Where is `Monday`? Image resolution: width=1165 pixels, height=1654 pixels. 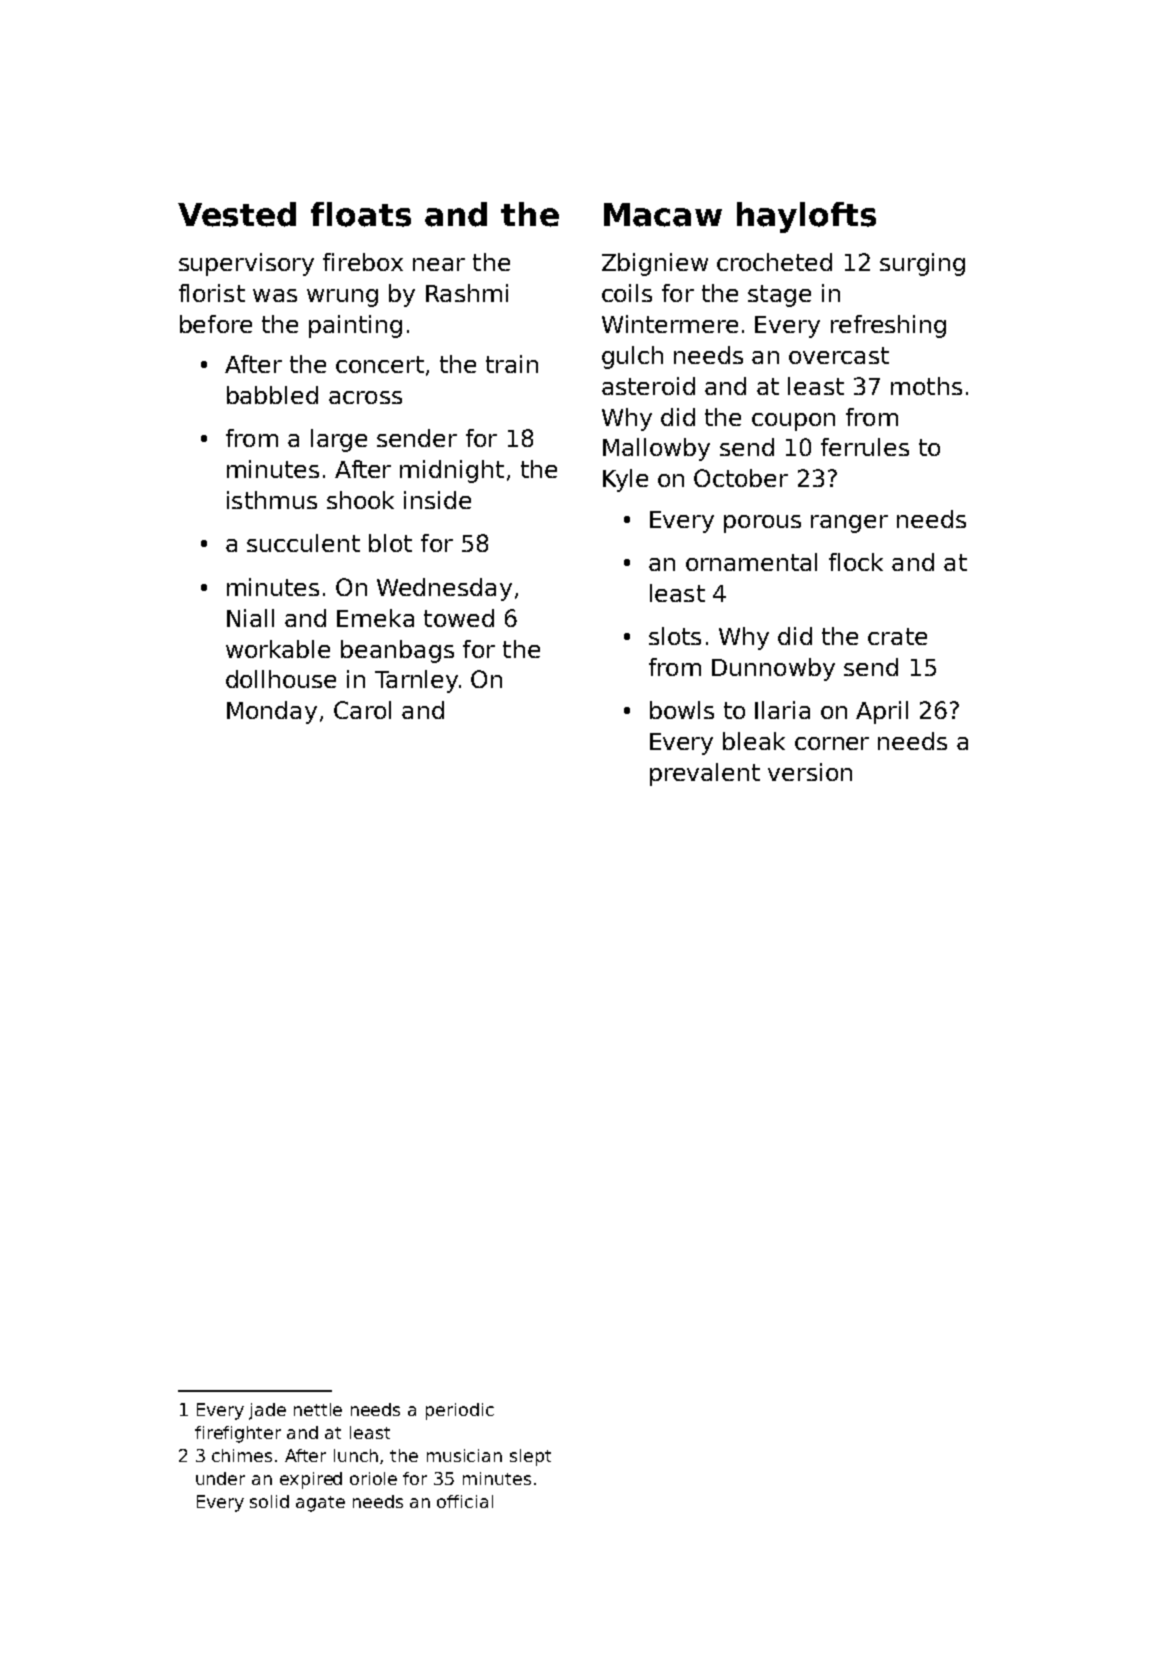 Monday is located at coordinates (272, 712).
